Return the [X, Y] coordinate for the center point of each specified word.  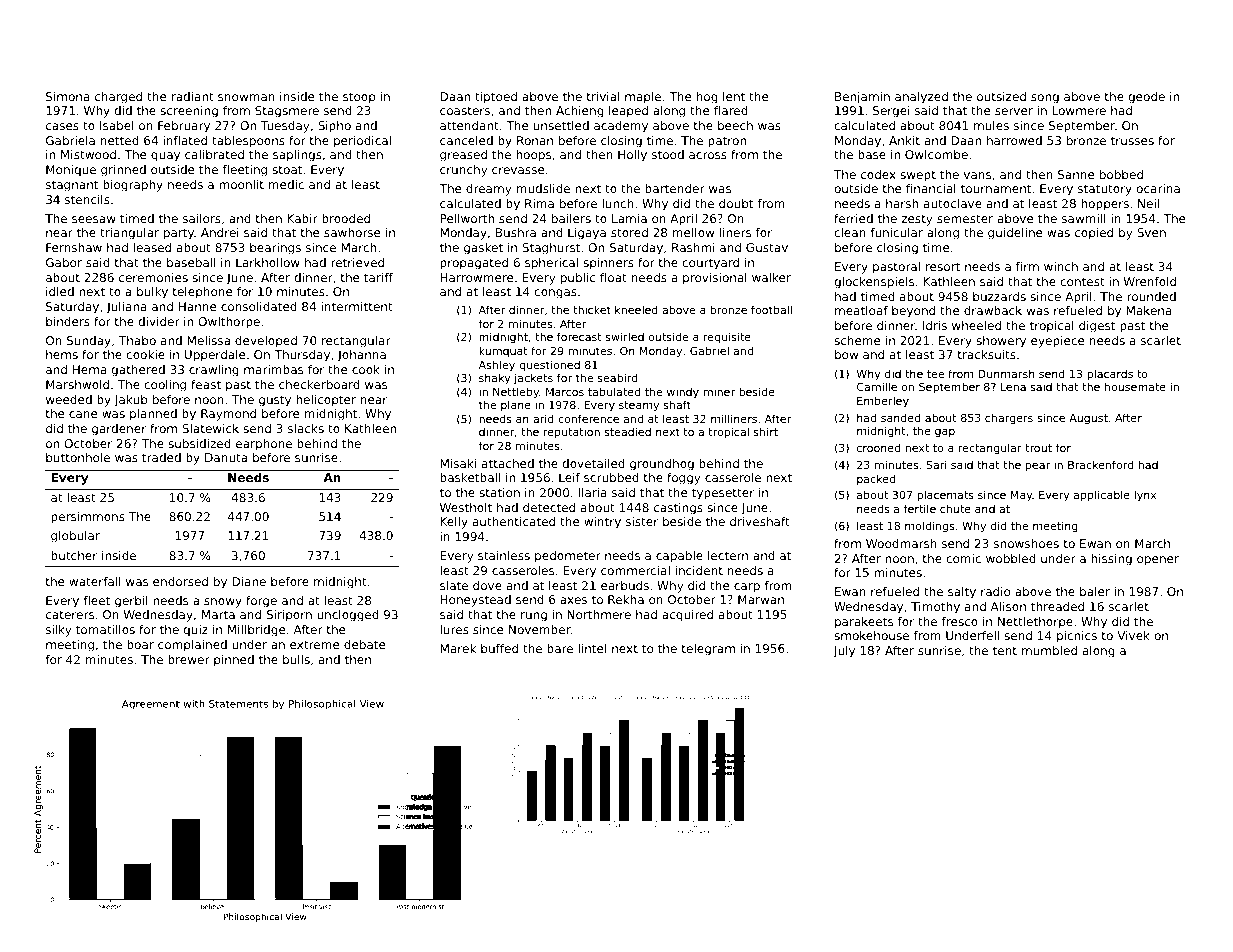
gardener [119, 430]
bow [846, 354]
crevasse [518, 170]
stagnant [72, 186]
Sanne [1076, 174]
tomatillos [105, 629]
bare [560, 648]
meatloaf [861, 310]
